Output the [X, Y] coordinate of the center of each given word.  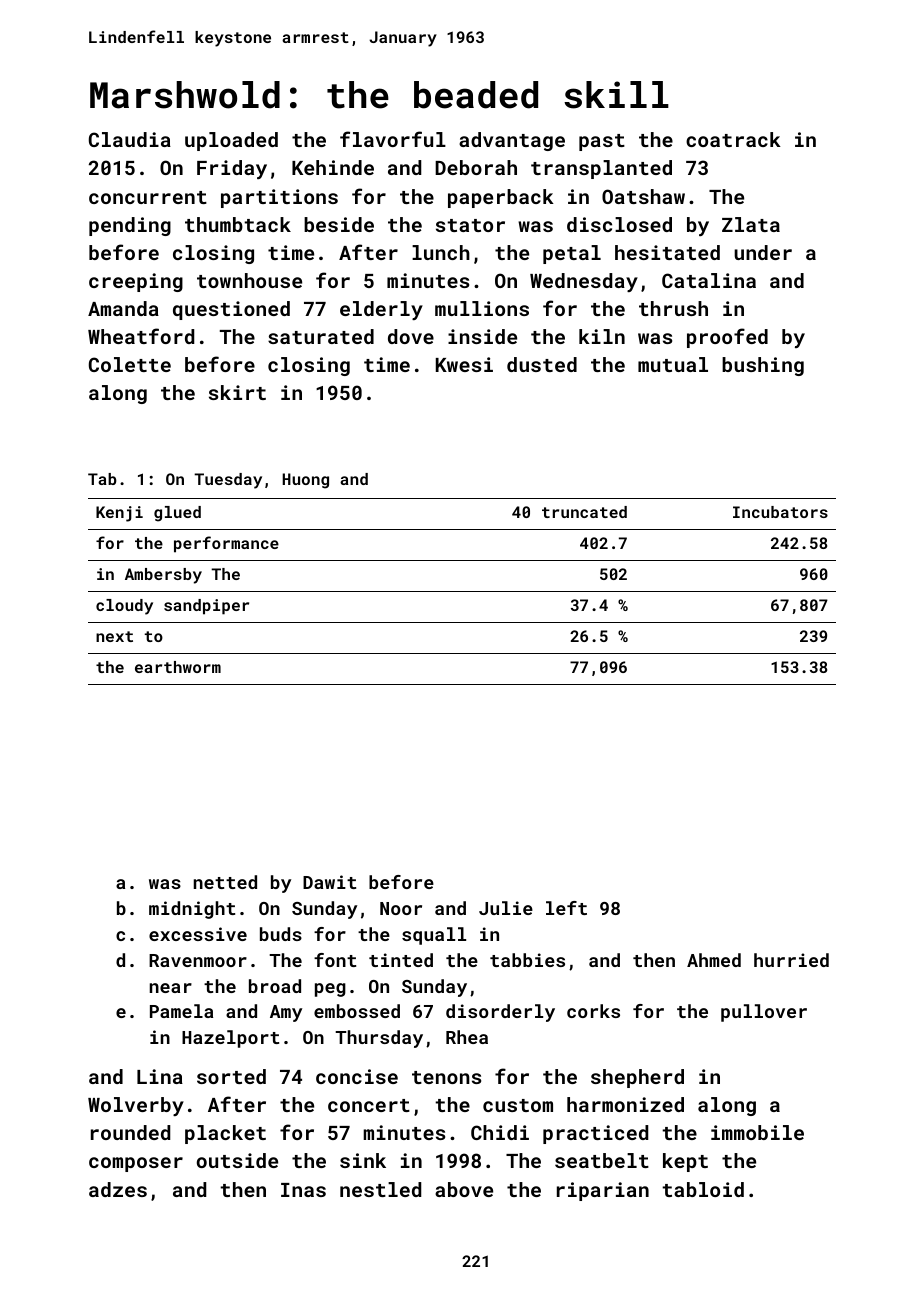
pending [130, 226]
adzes [118, 1189]
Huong [305, 481]
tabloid [703, 1189]
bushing [763, 366]
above [464, 1189]
